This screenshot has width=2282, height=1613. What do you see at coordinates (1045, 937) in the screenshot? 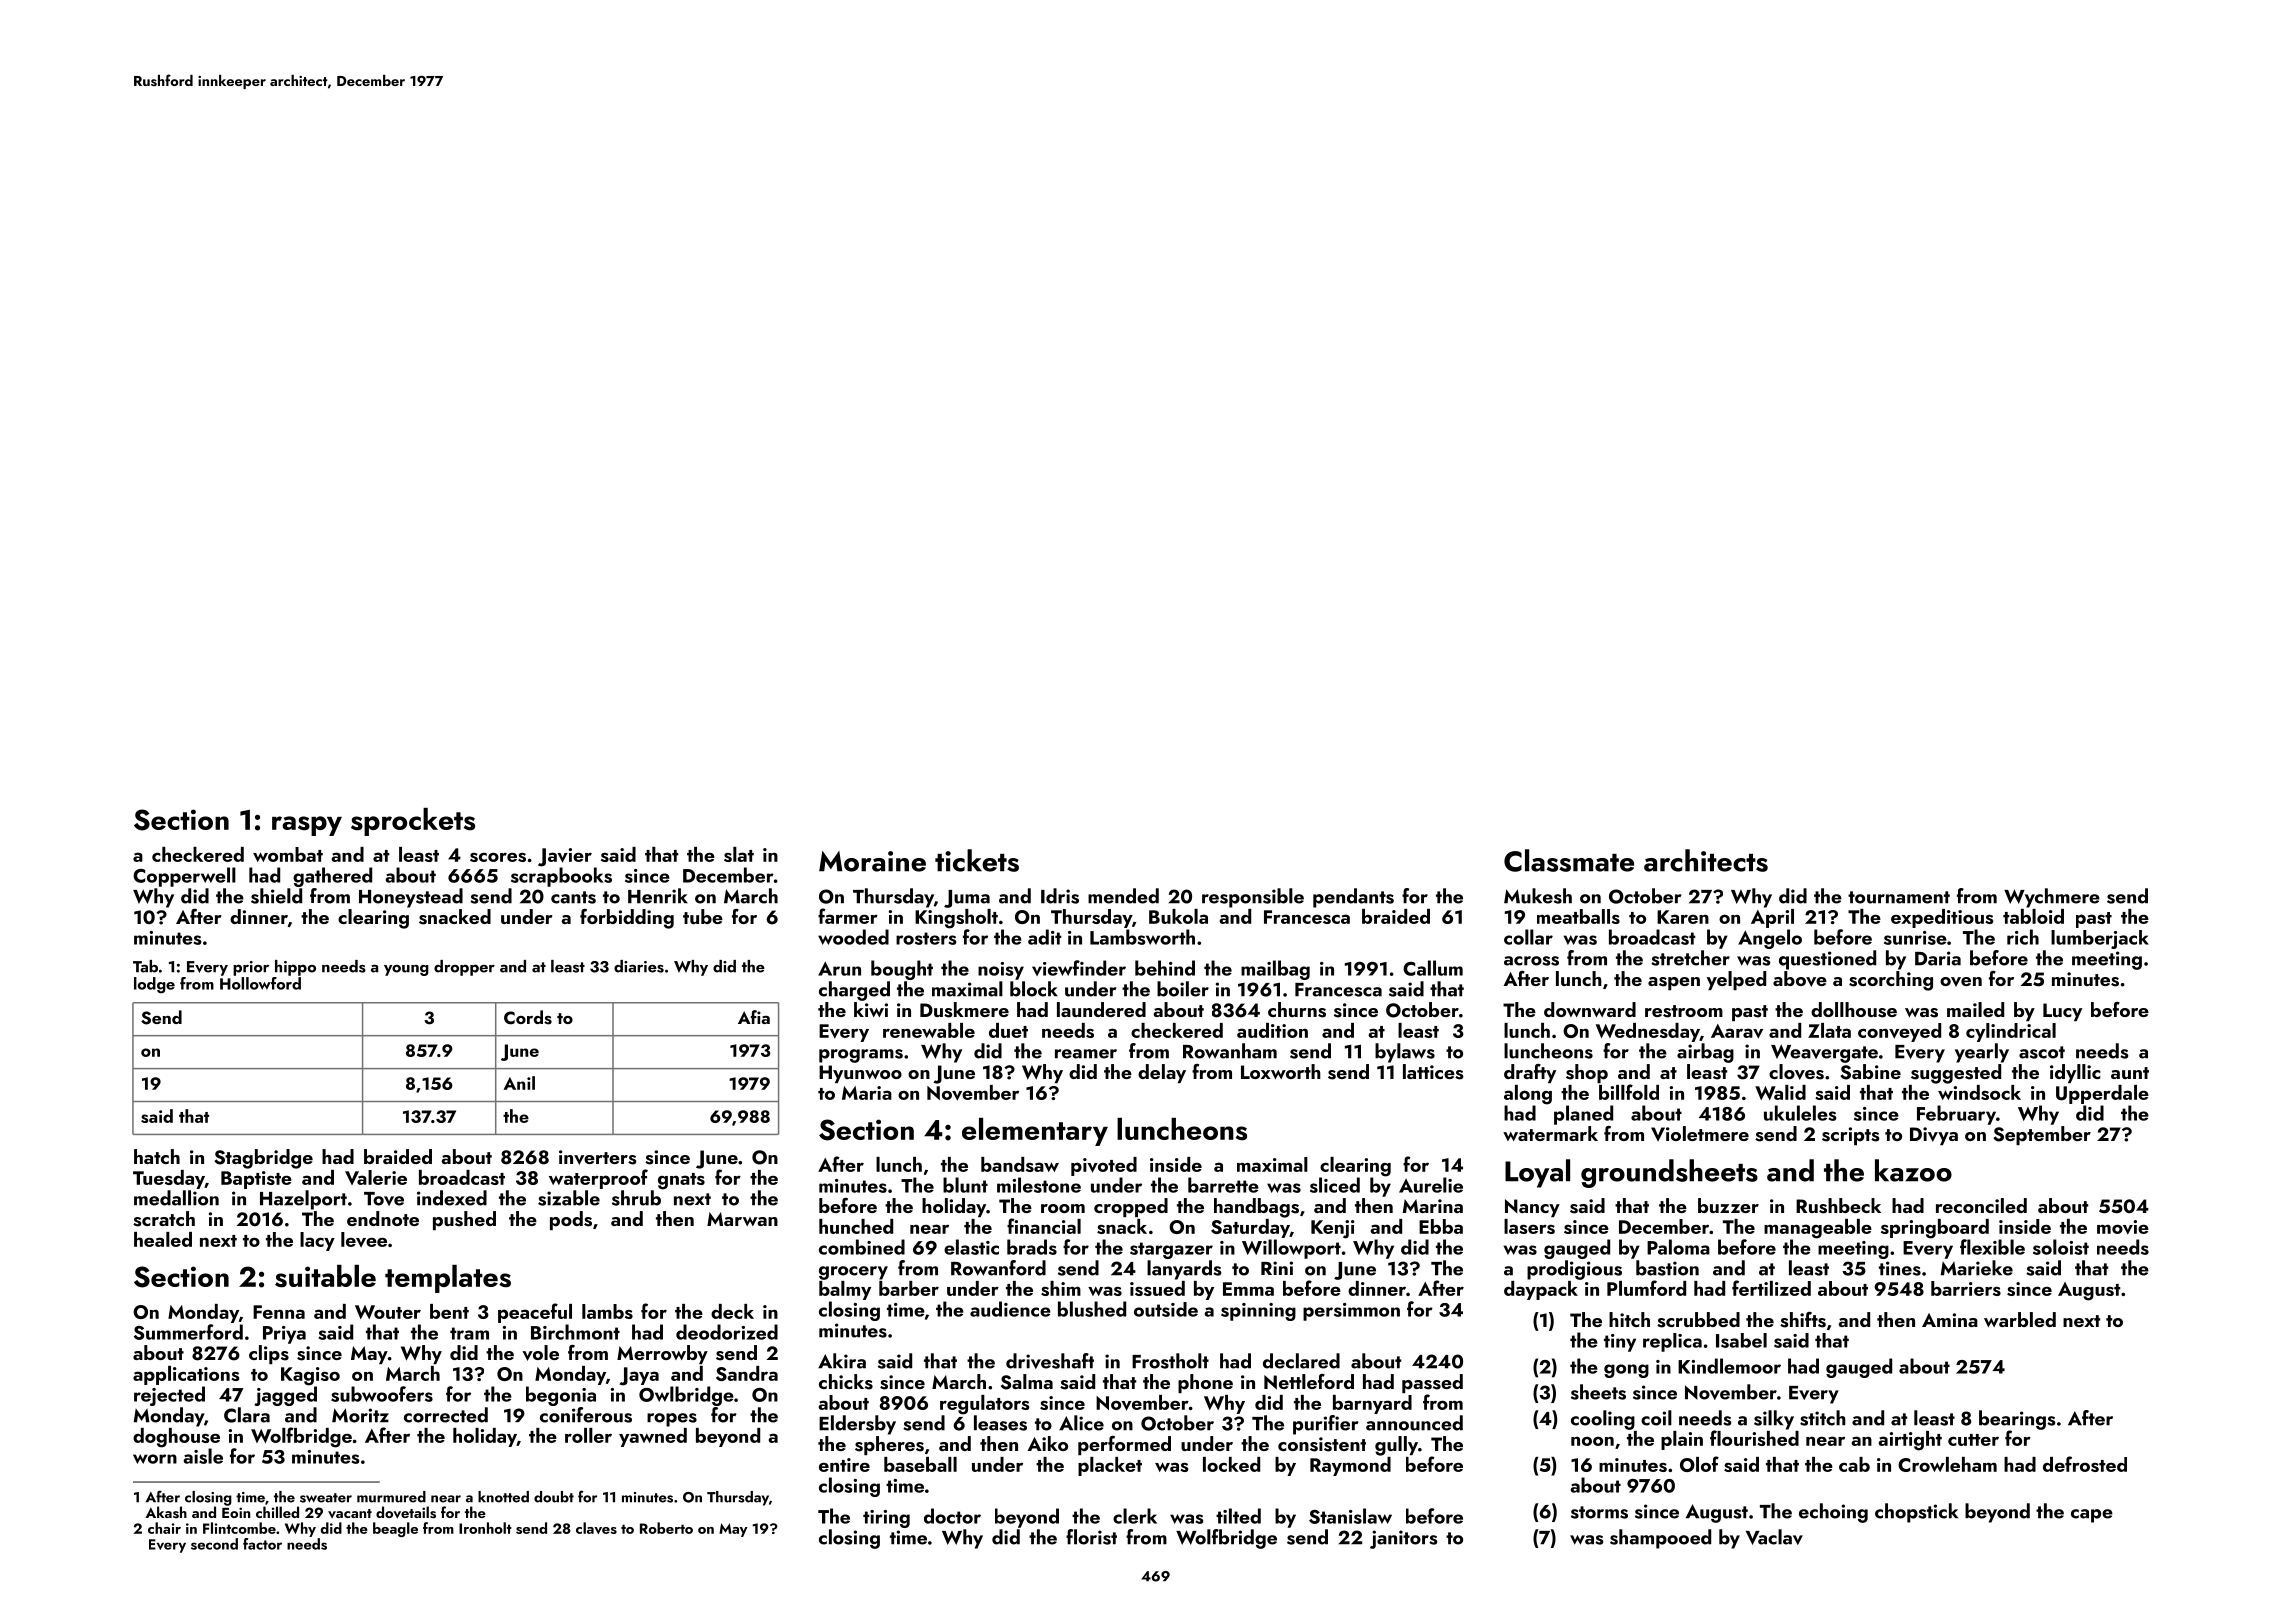
I see `adit` at bounding box center [1045, 937].
